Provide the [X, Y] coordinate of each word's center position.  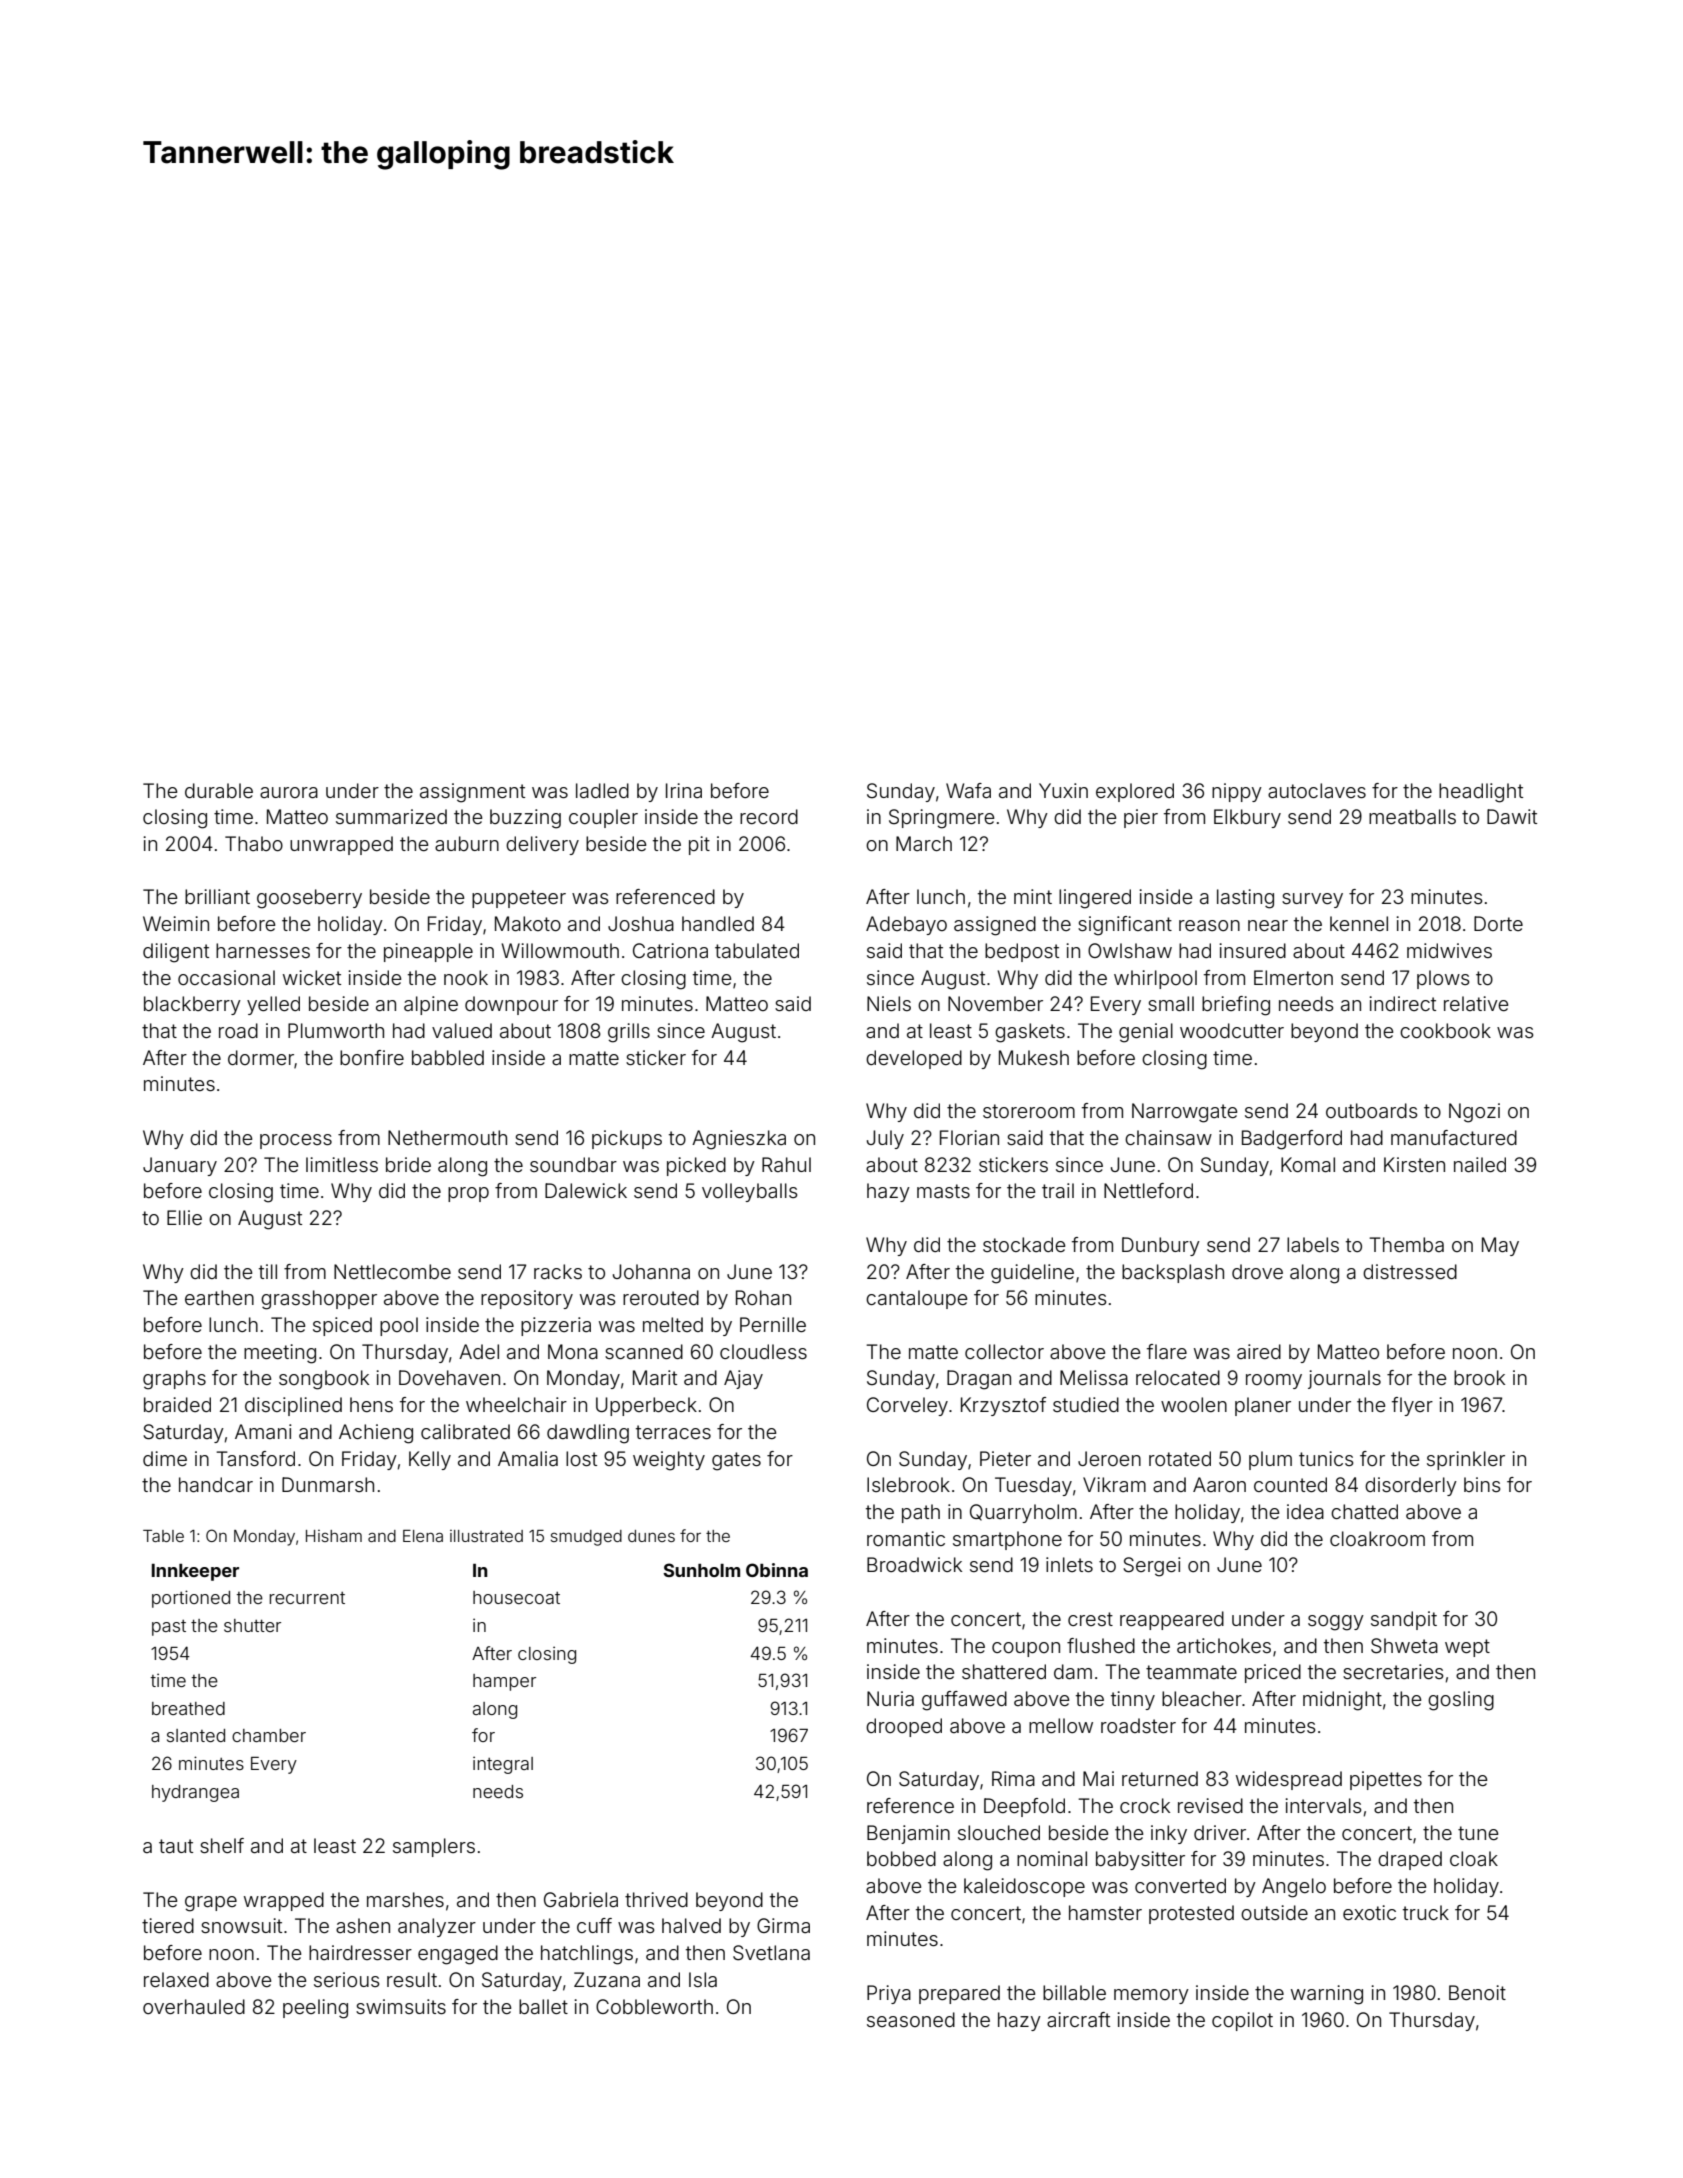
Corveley [907, 1406]
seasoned [911, 2019]
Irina [684, 790]
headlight [1481, 793]
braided [177, 1404]
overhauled [194, 2006]
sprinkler [1466, 1460]
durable [219, 790]
